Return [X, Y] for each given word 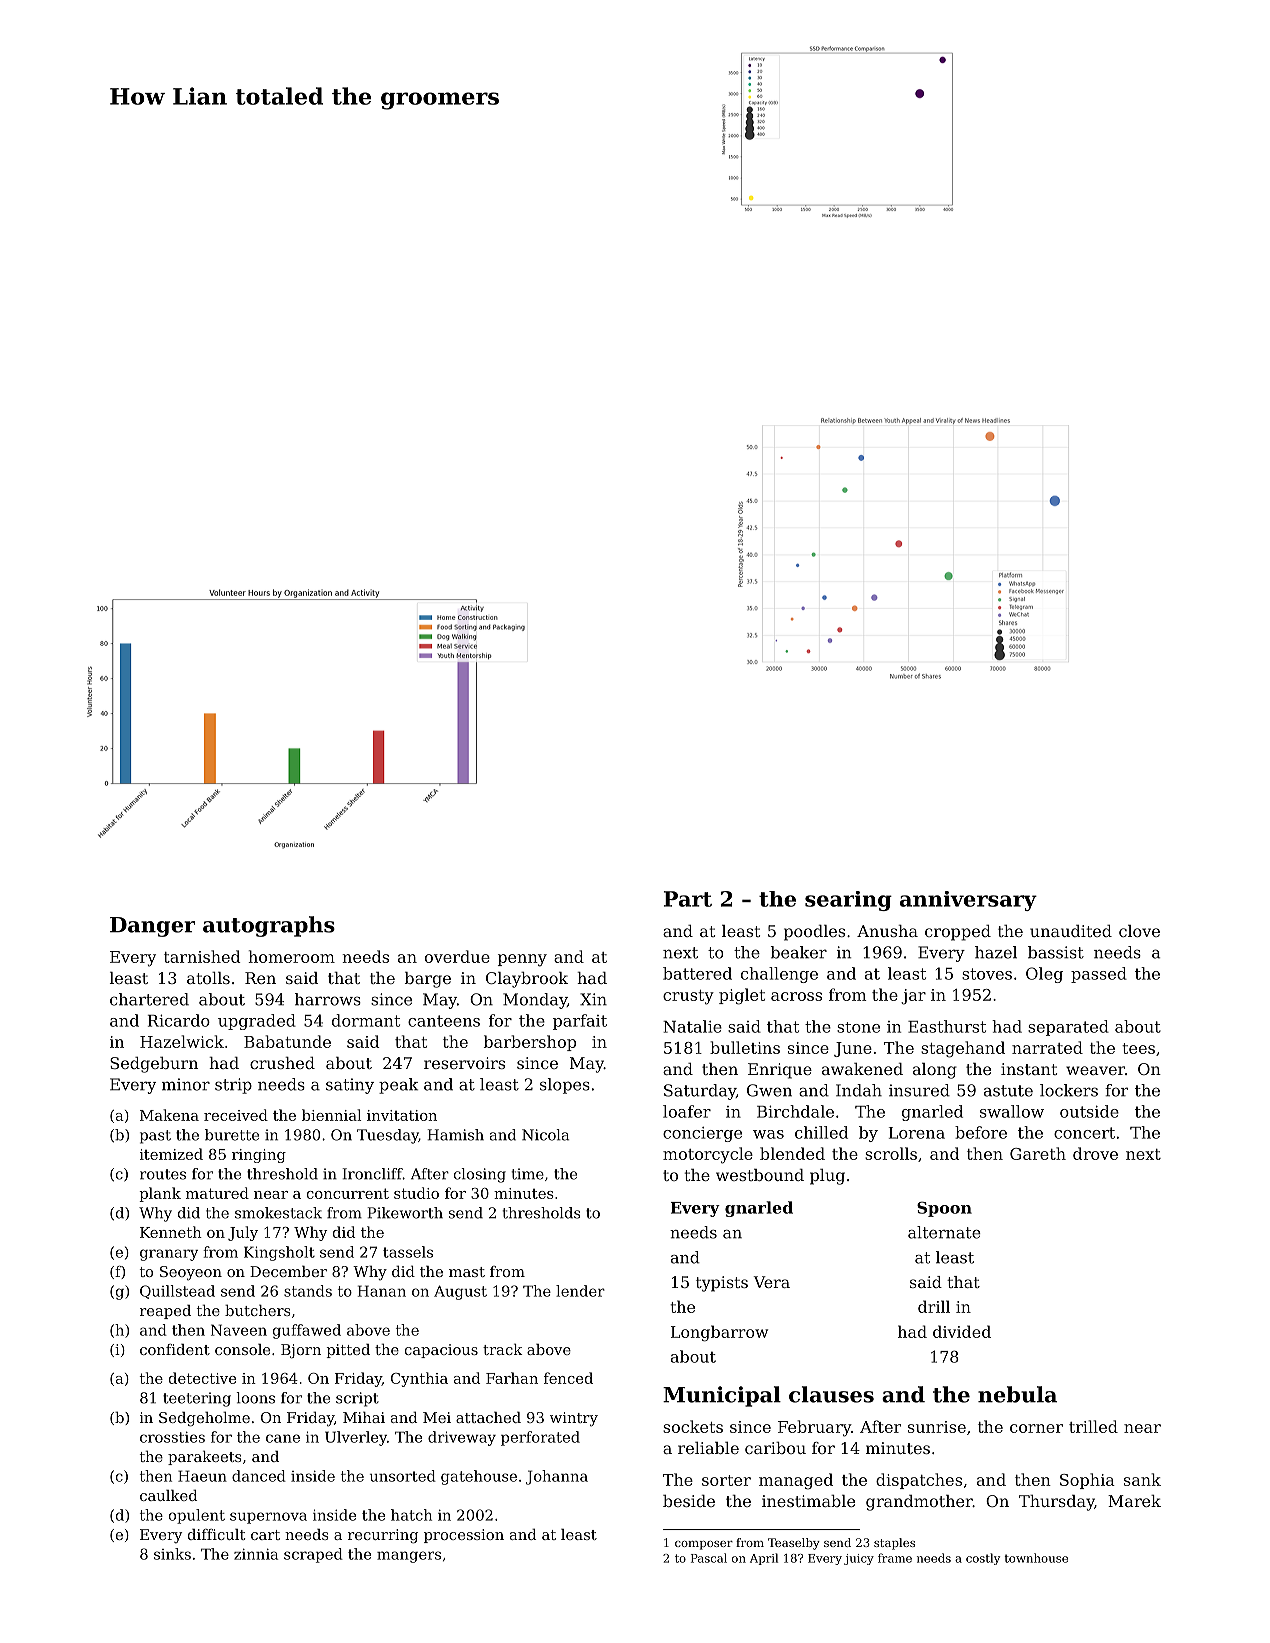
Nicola [545, 1135]
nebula [1017, 1394]
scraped [313, 1555]
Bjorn [301, 1351]
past [155, 1137]
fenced [568, 1378]
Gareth [1038, 1153]
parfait [580, 1022]
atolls [208, 978]
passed [1099, 975]
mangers [409, 1557]
